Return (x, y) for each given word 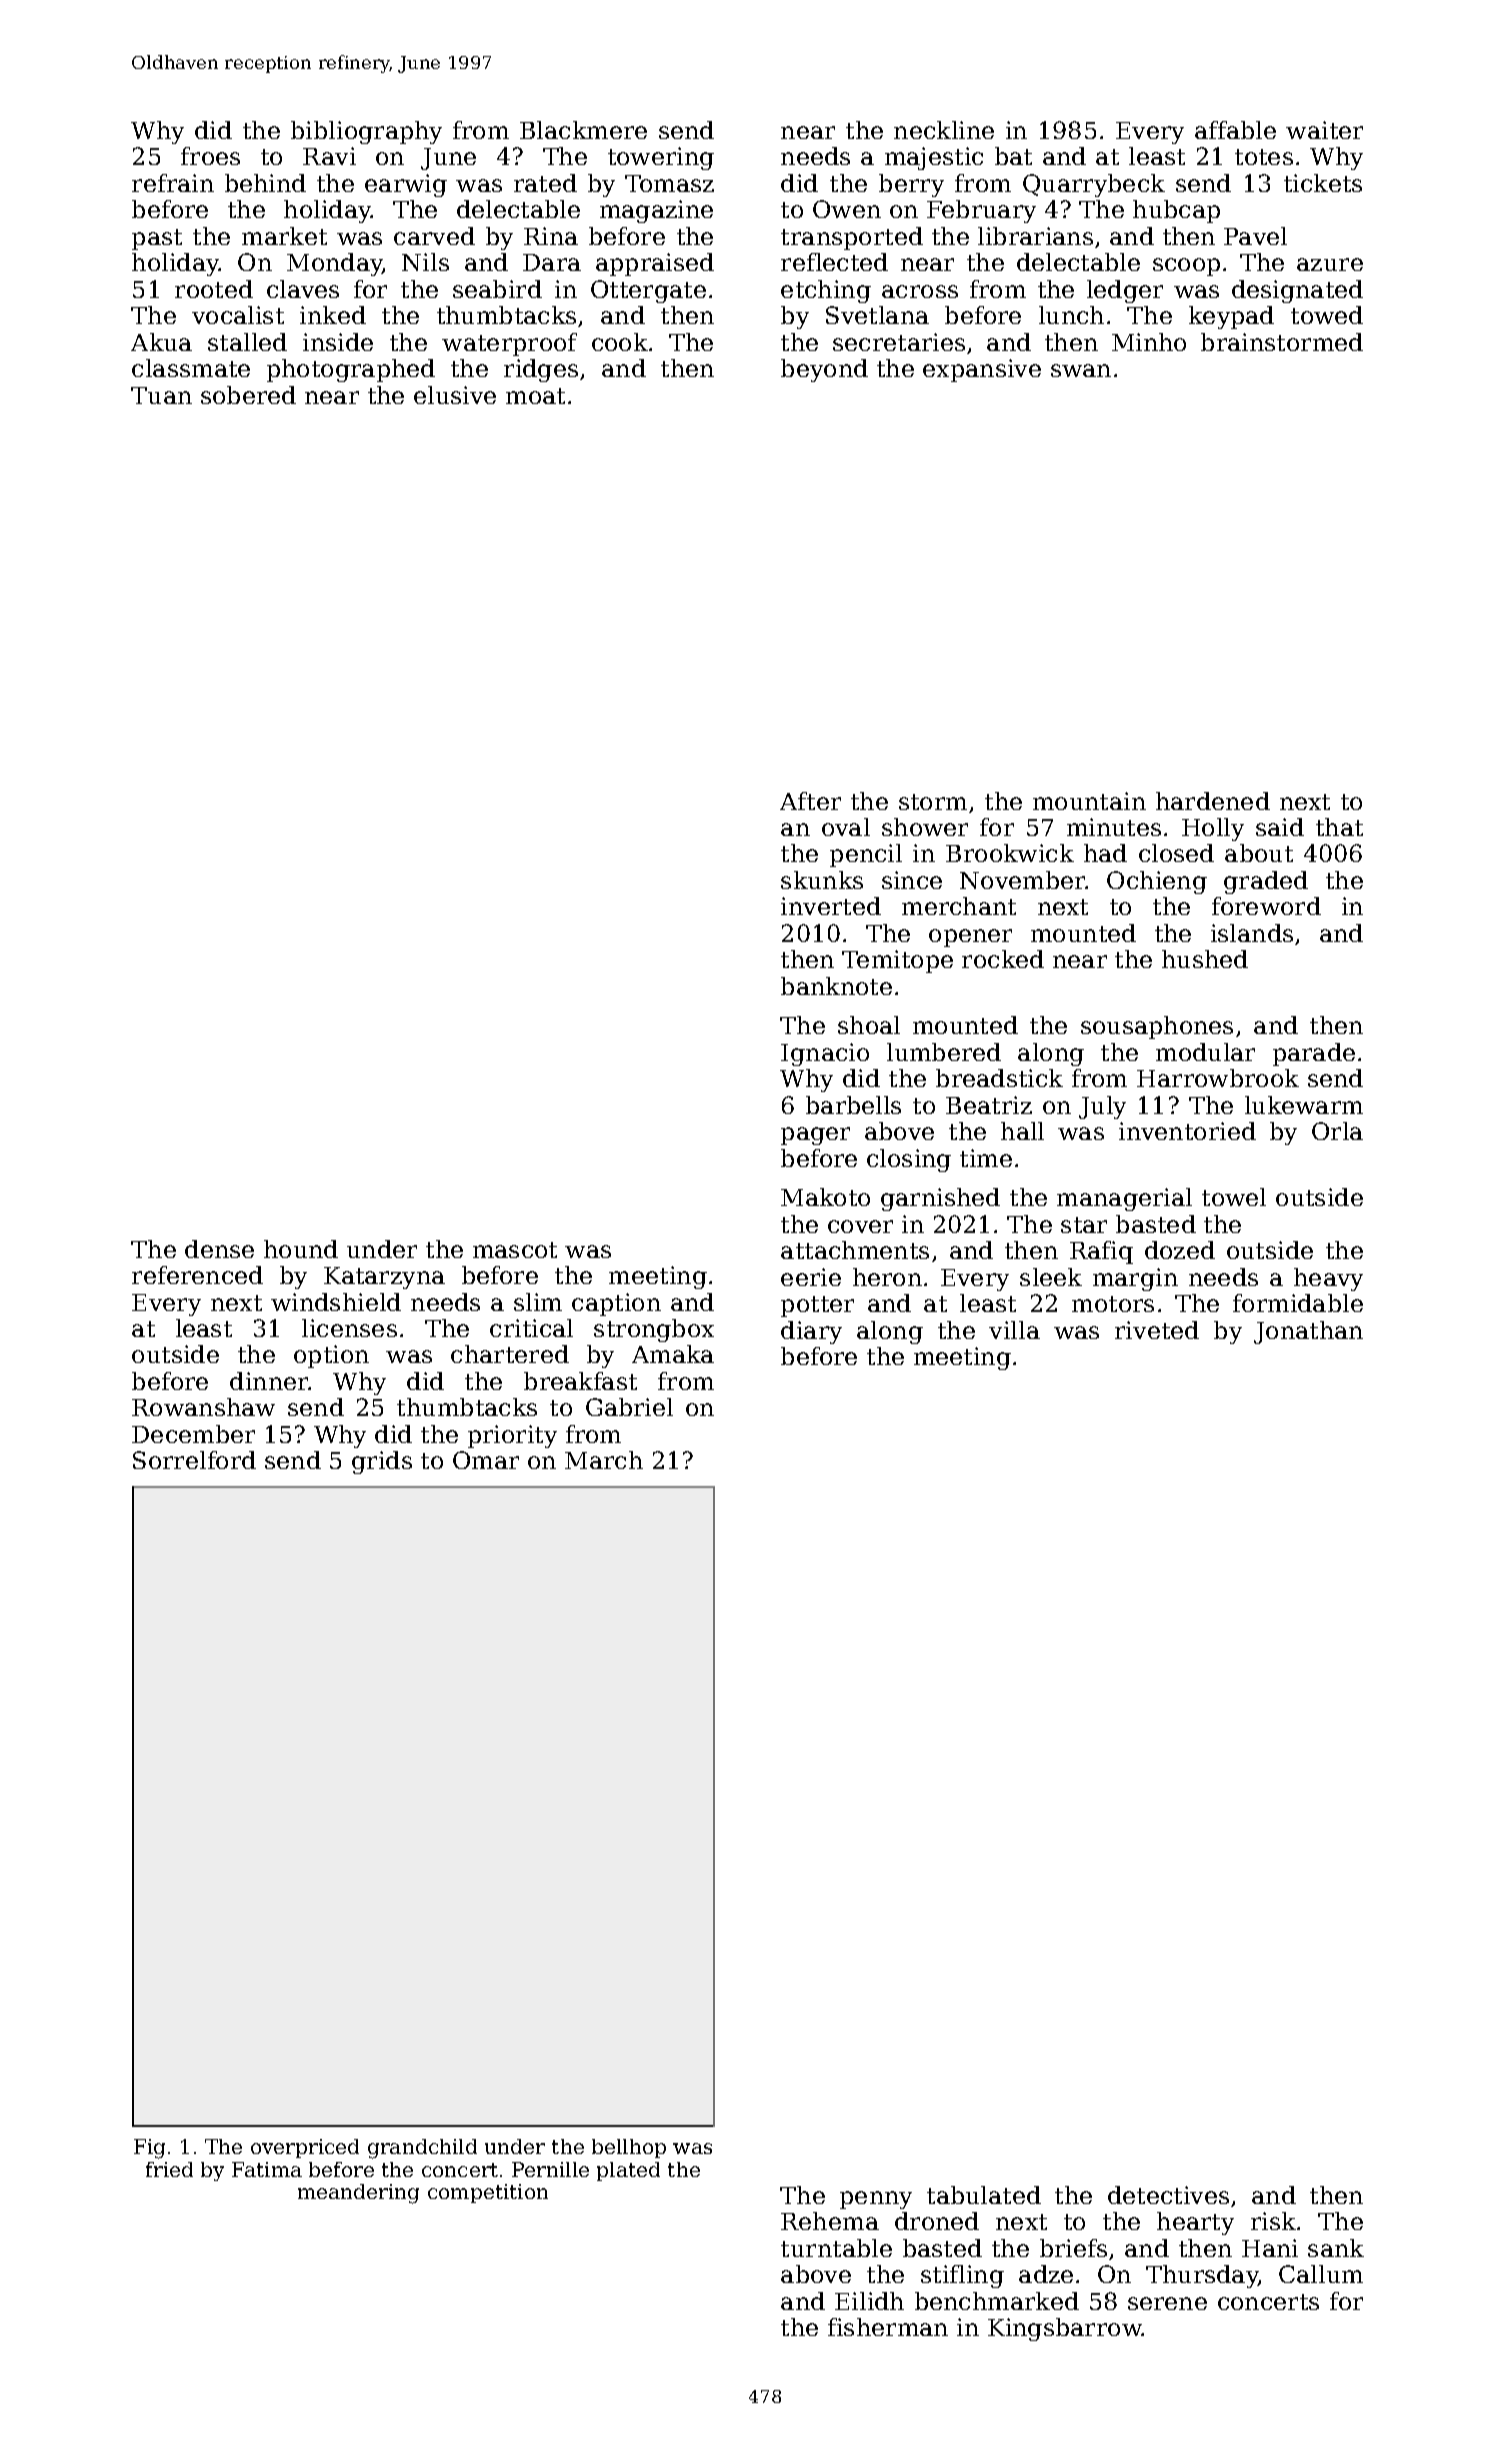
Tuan (161, 395)
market (284, 236)
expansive (982, 370)
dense (219, 1249)
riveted (1157, 1330)
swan (1081, 370)
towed (1327, 315)
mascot (515, 1250)
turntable (836, 2248)
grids (382, 1462)
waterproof (509, 344)
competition (488, 2193)
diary (811, 1332)
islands (1252, 933)
